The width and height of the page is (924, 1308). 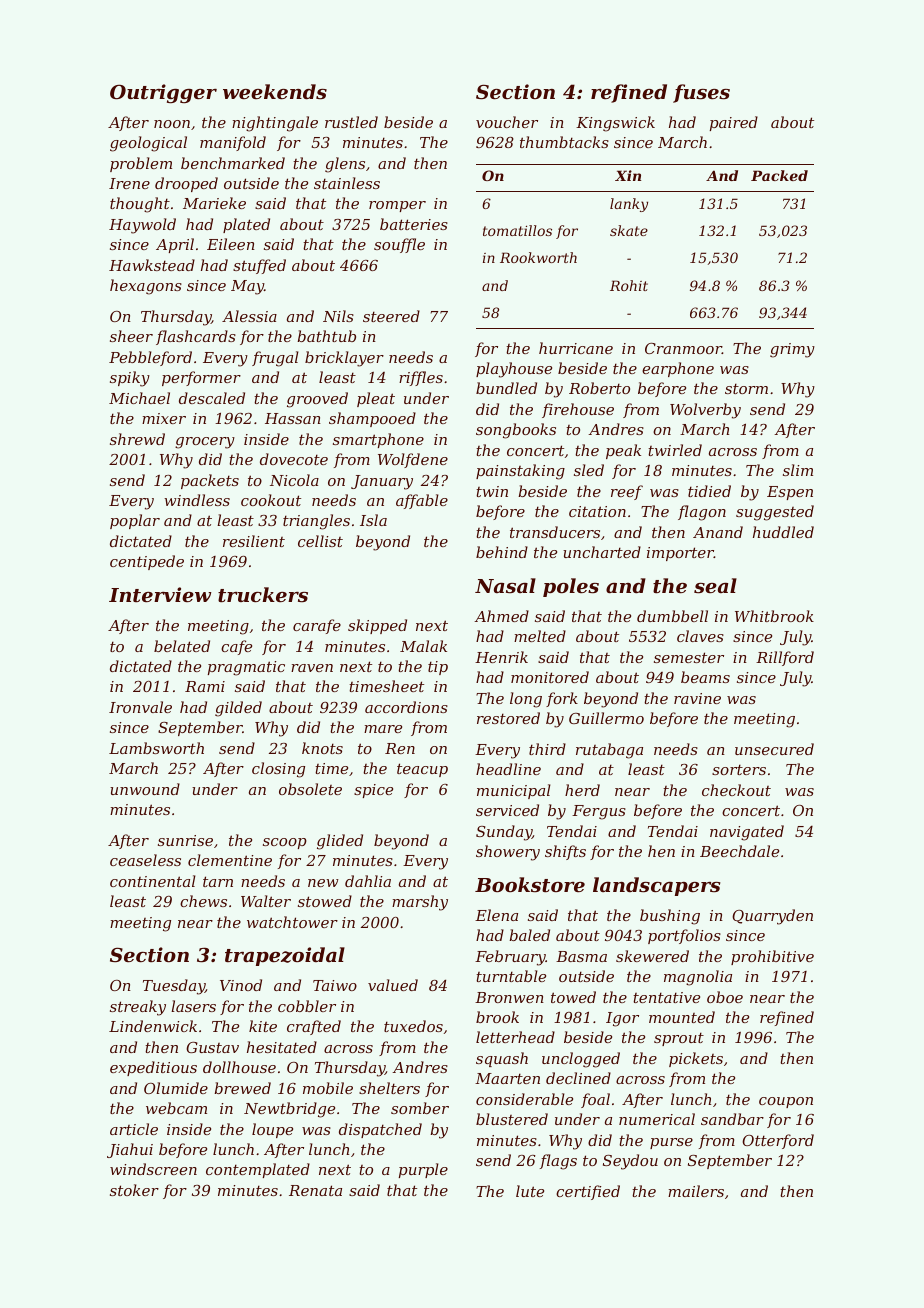 I want to click on unsecured, so click(x=774, y=749).
